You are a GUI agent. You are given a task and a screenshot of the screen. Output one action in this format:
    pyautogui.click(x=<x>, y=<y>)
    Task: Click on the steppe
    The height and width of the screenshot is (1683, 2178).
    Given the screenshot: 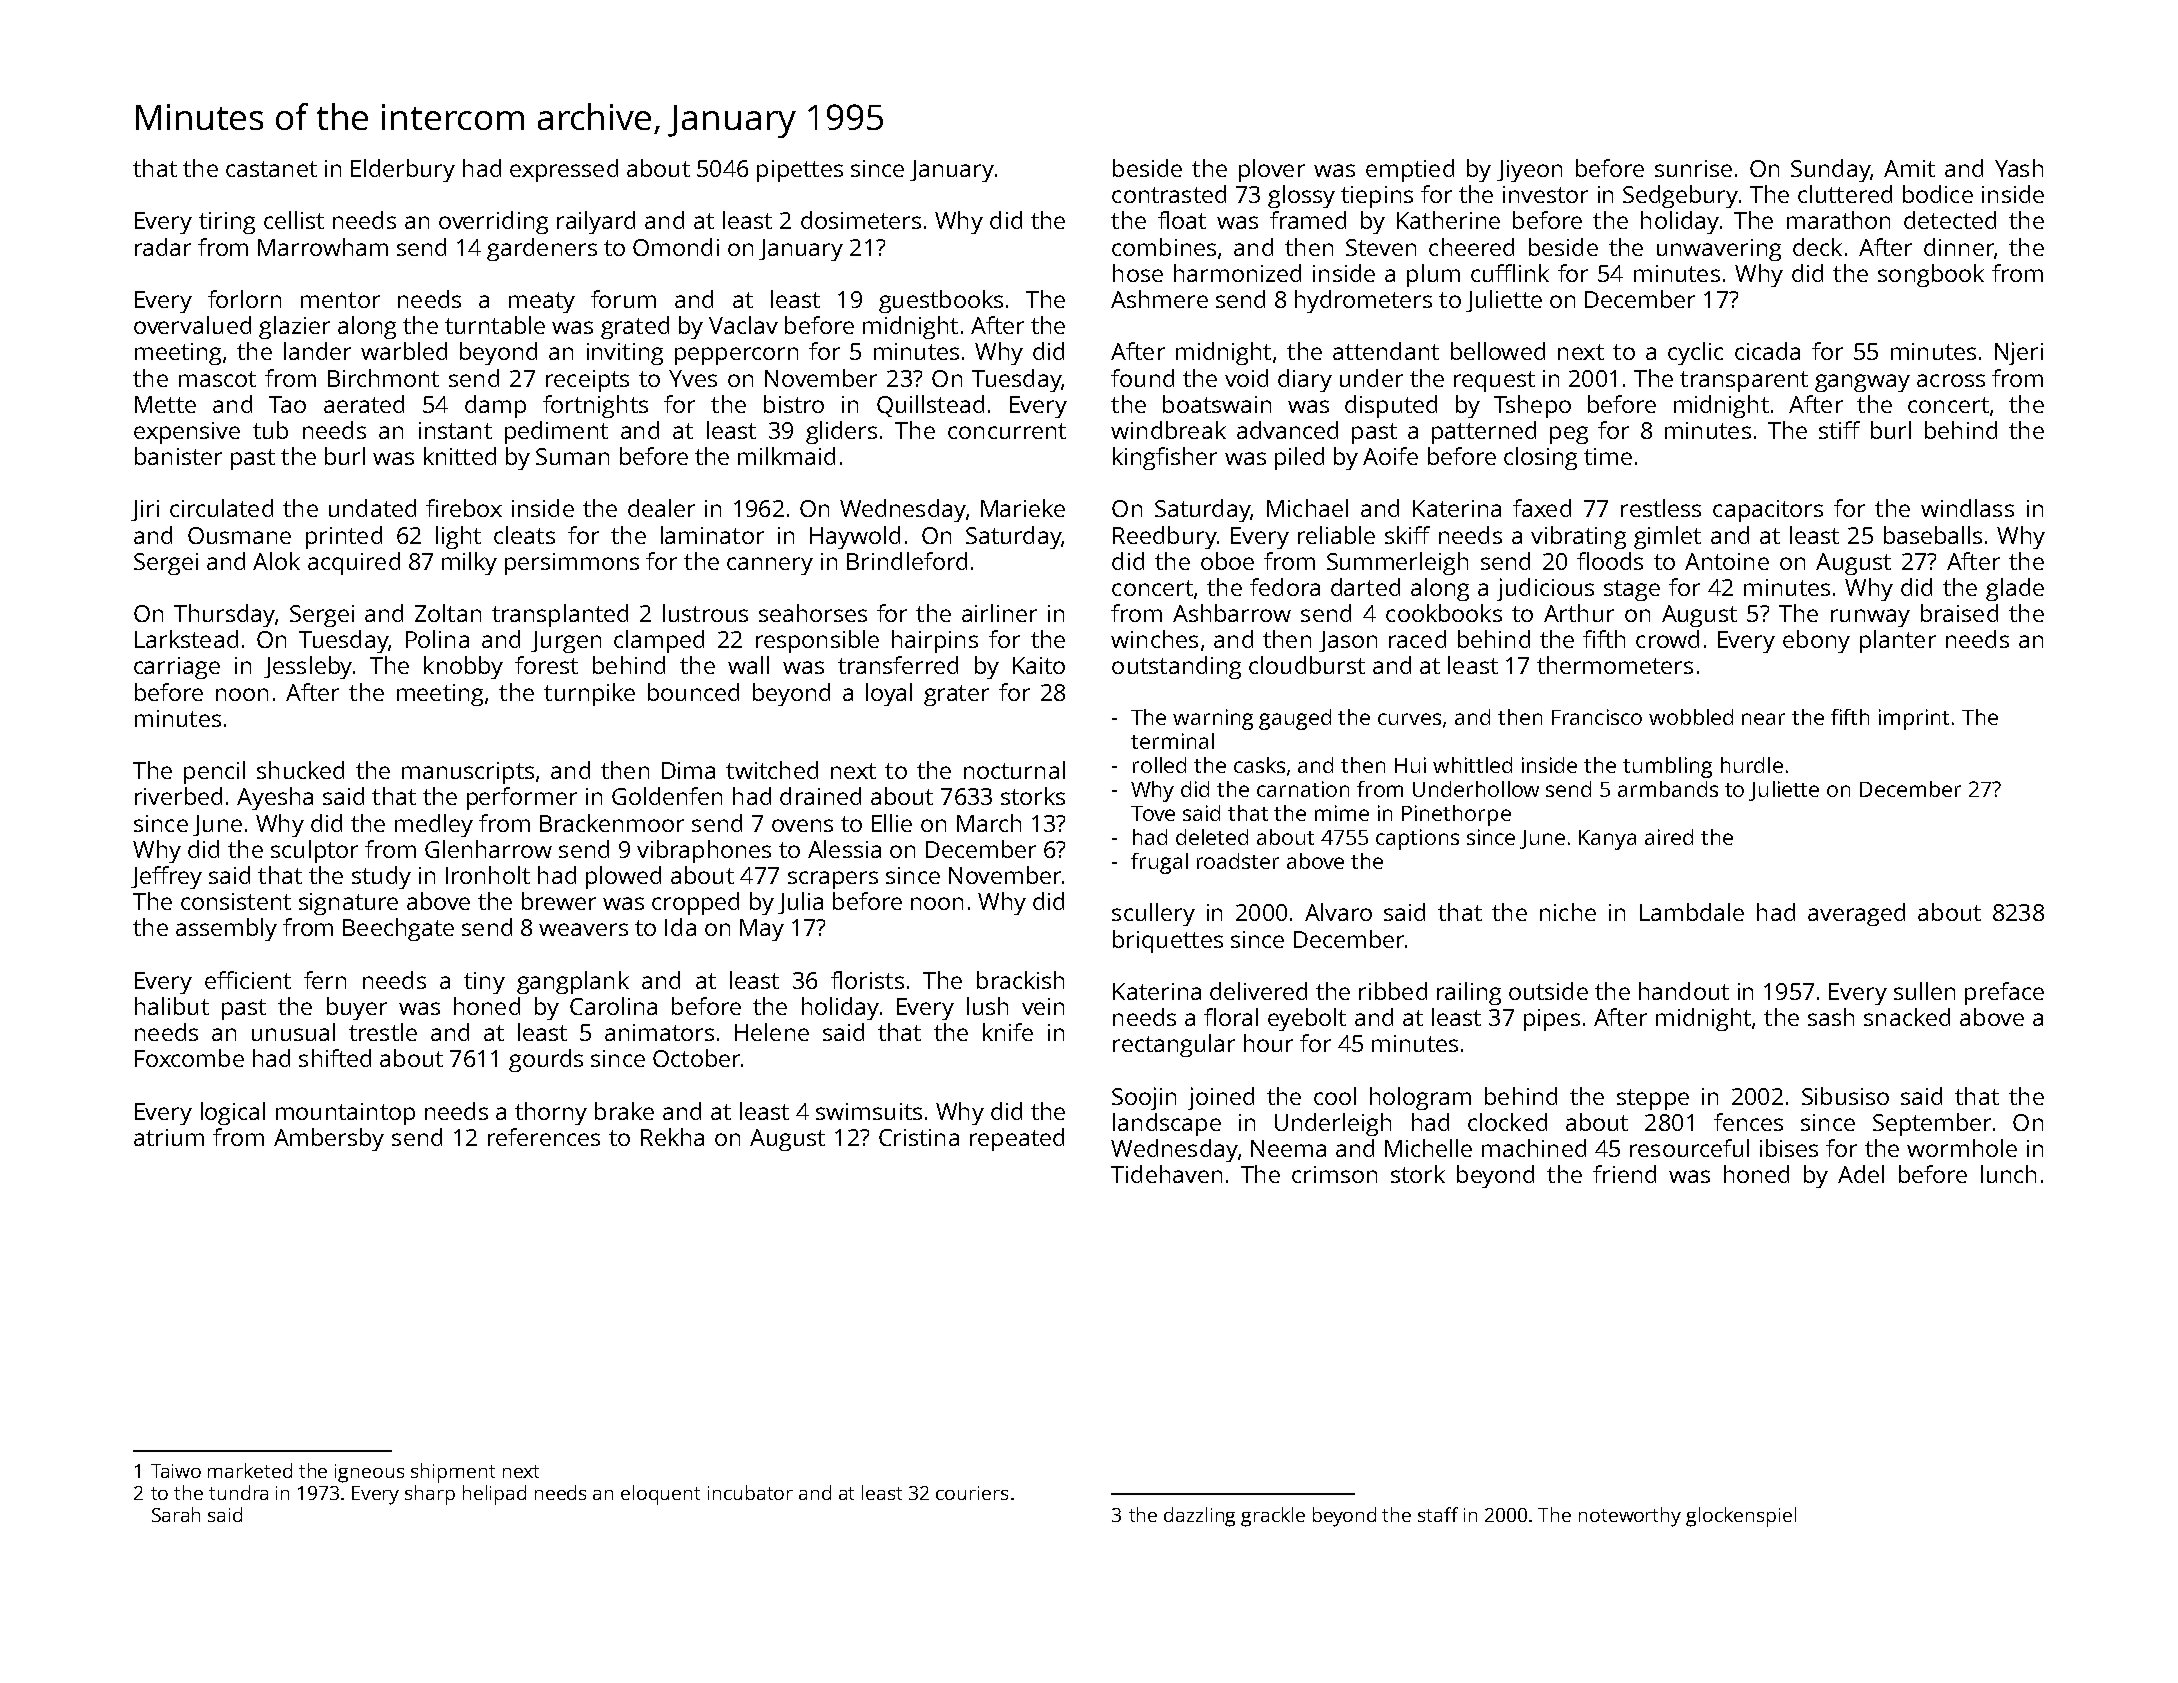 What is the action you would take?
    pyautogui.click(x=1653, y=1099)
